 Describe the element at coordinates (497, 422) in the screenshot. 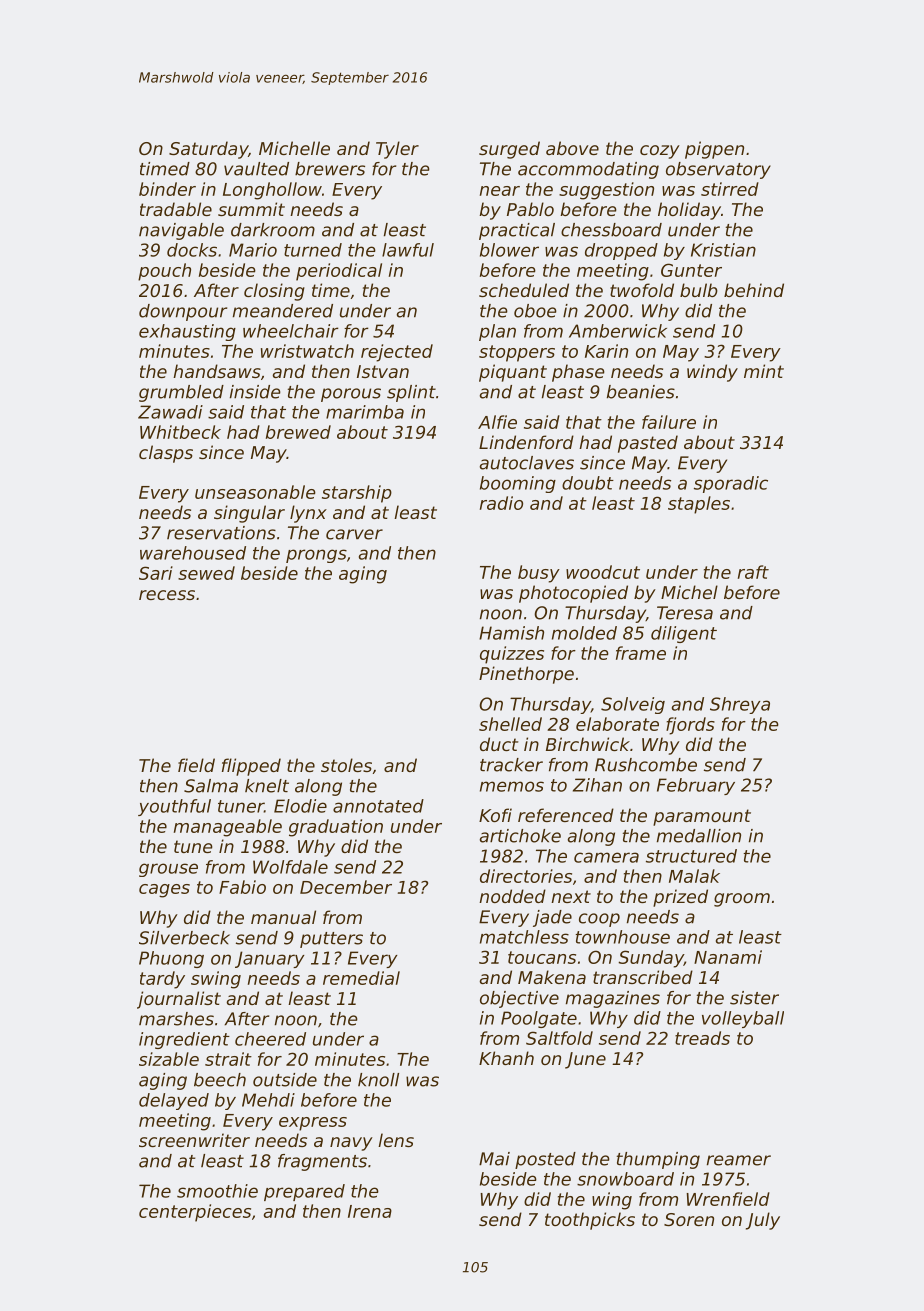

I see `Alfie` at that location.
